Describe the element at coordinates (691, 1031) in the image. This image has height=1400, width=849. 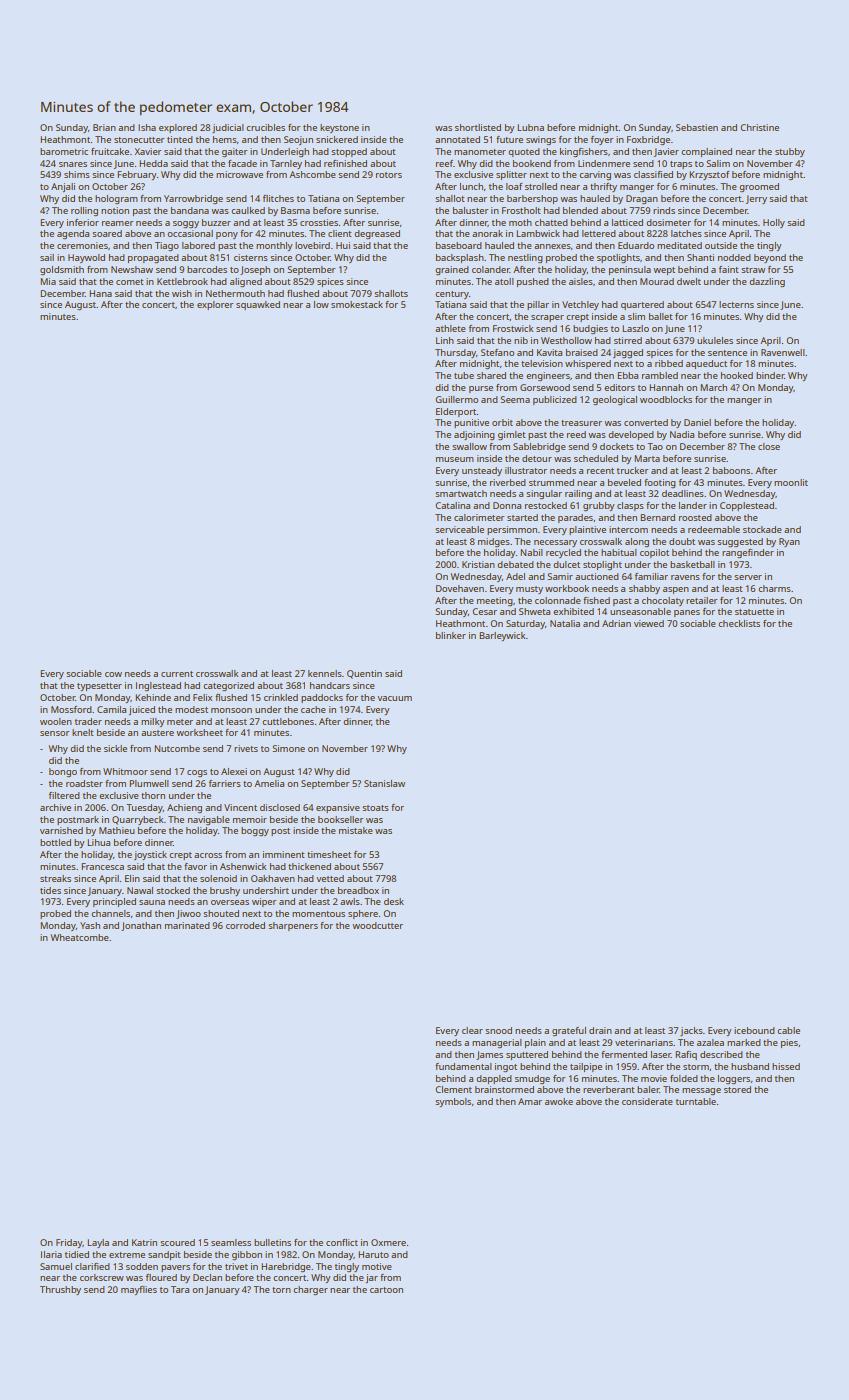
I see `jacks` at that location.
